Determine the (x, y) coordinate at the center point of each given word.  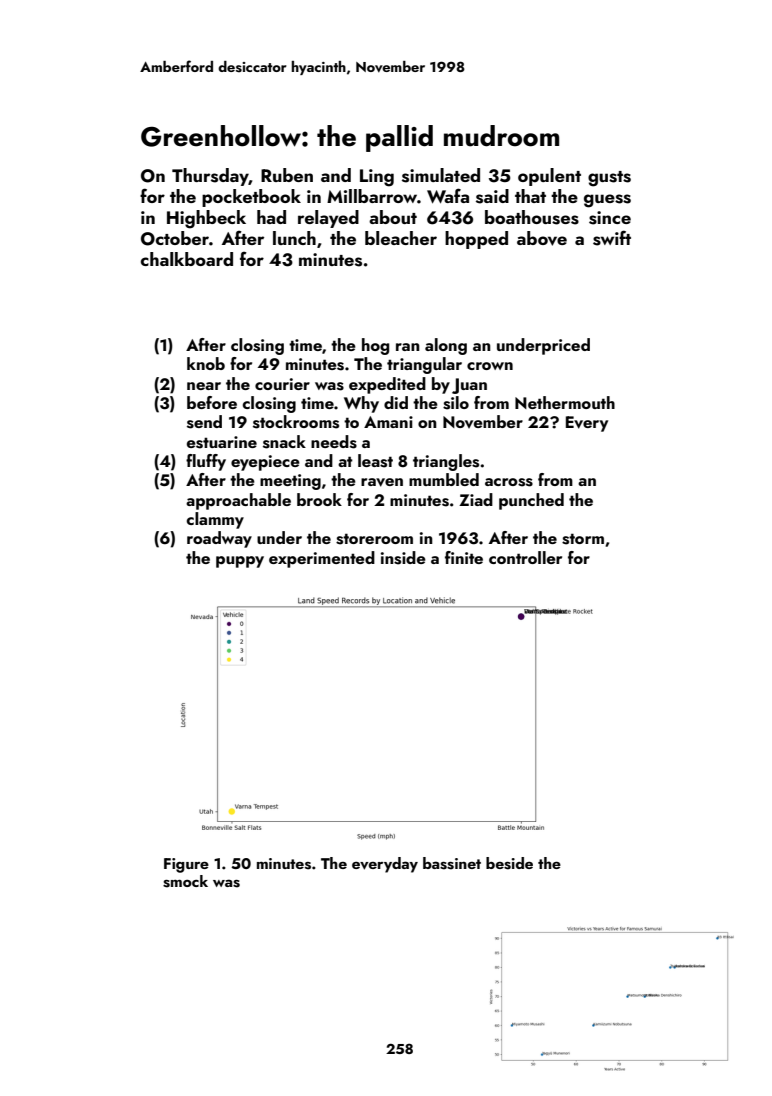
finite (464, 557)
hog (375, 346)
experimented (322, 559)
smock (185, 881)
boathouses (532, 217)
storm (583, 539)
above (542, 238)
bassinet (452, 863)
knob (206, 363)
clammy (215, 520)
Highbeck (206, 219)
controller (525, 557)
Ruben (287, 175)
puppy (240, 562)
